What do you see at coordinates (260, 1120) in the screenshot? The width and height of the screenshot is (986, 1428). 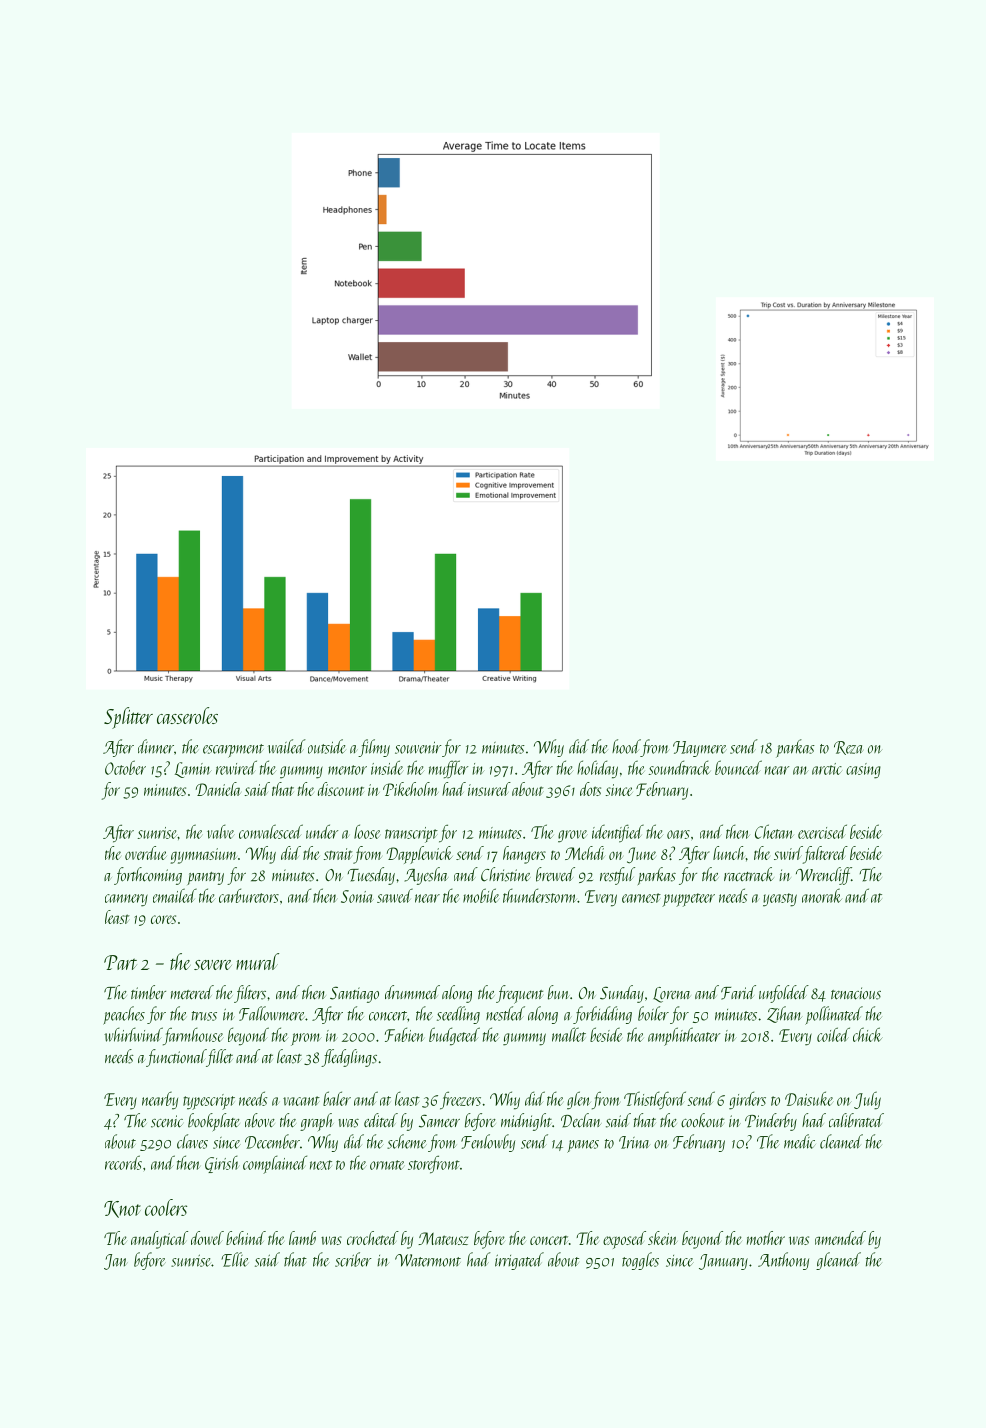 I see `above` at bounding box center [260, 1120].
